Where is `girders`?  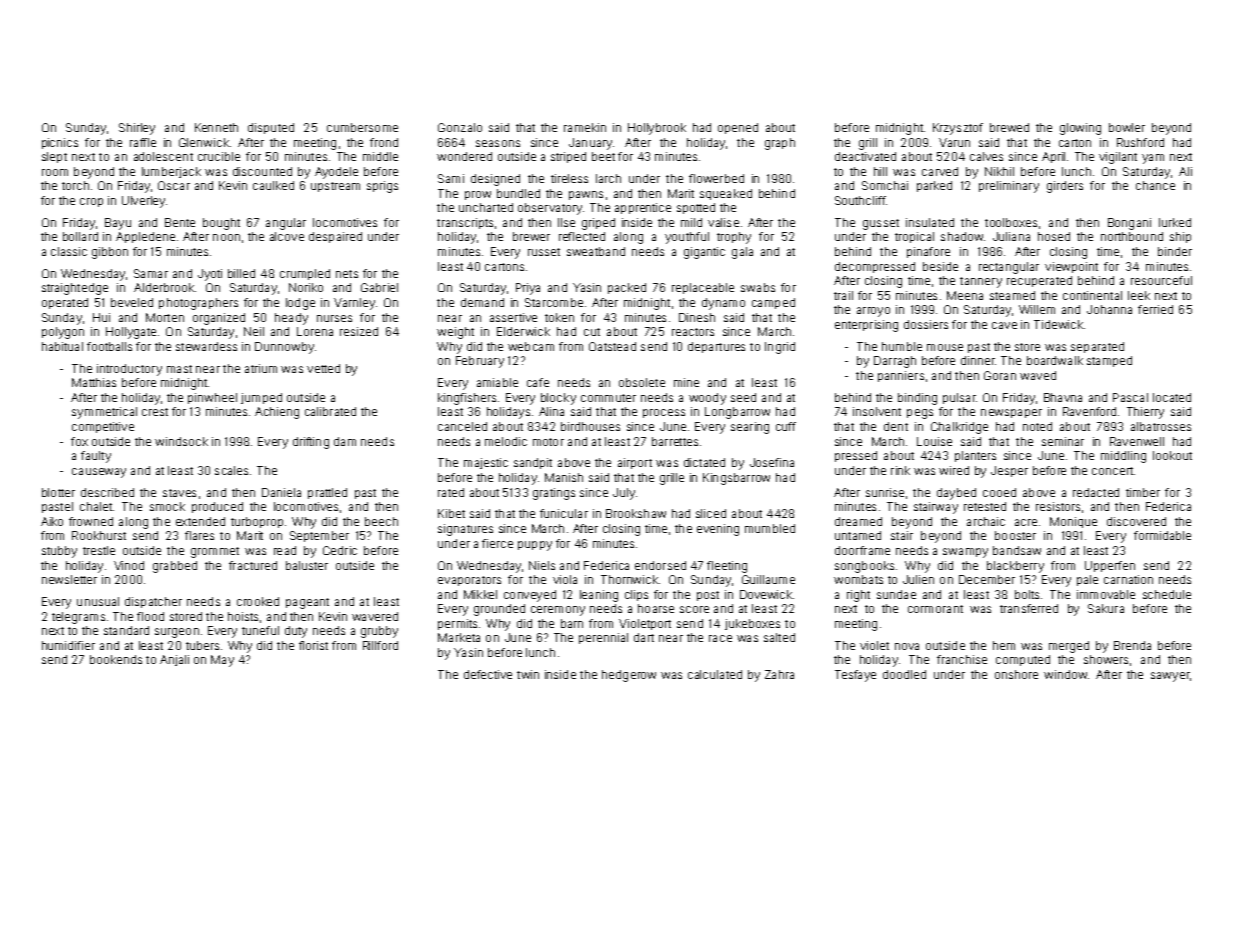 girders is located at coordinates (1065, 187).
